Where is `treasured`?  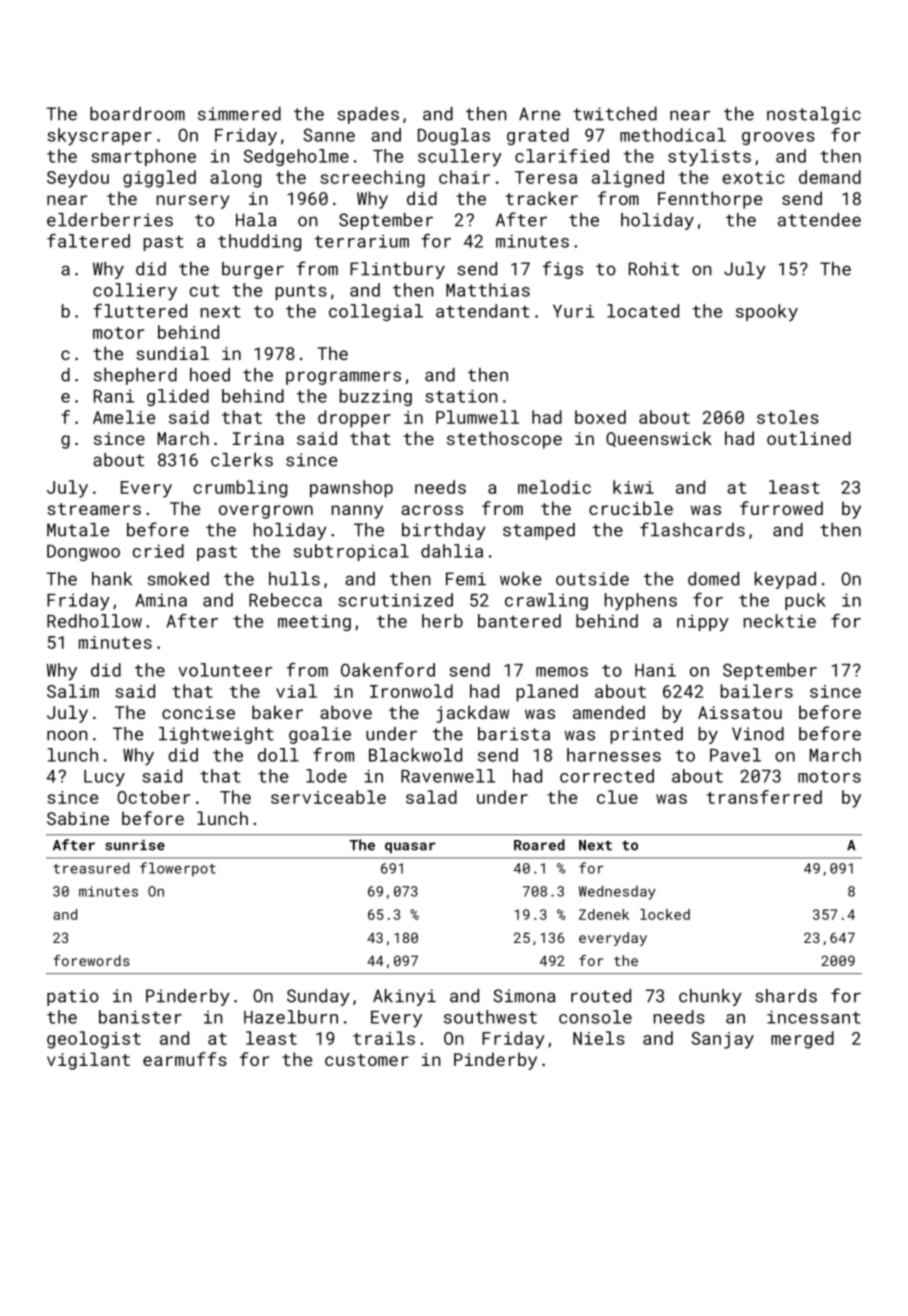
treasured is located at coordinates (91, 868).
